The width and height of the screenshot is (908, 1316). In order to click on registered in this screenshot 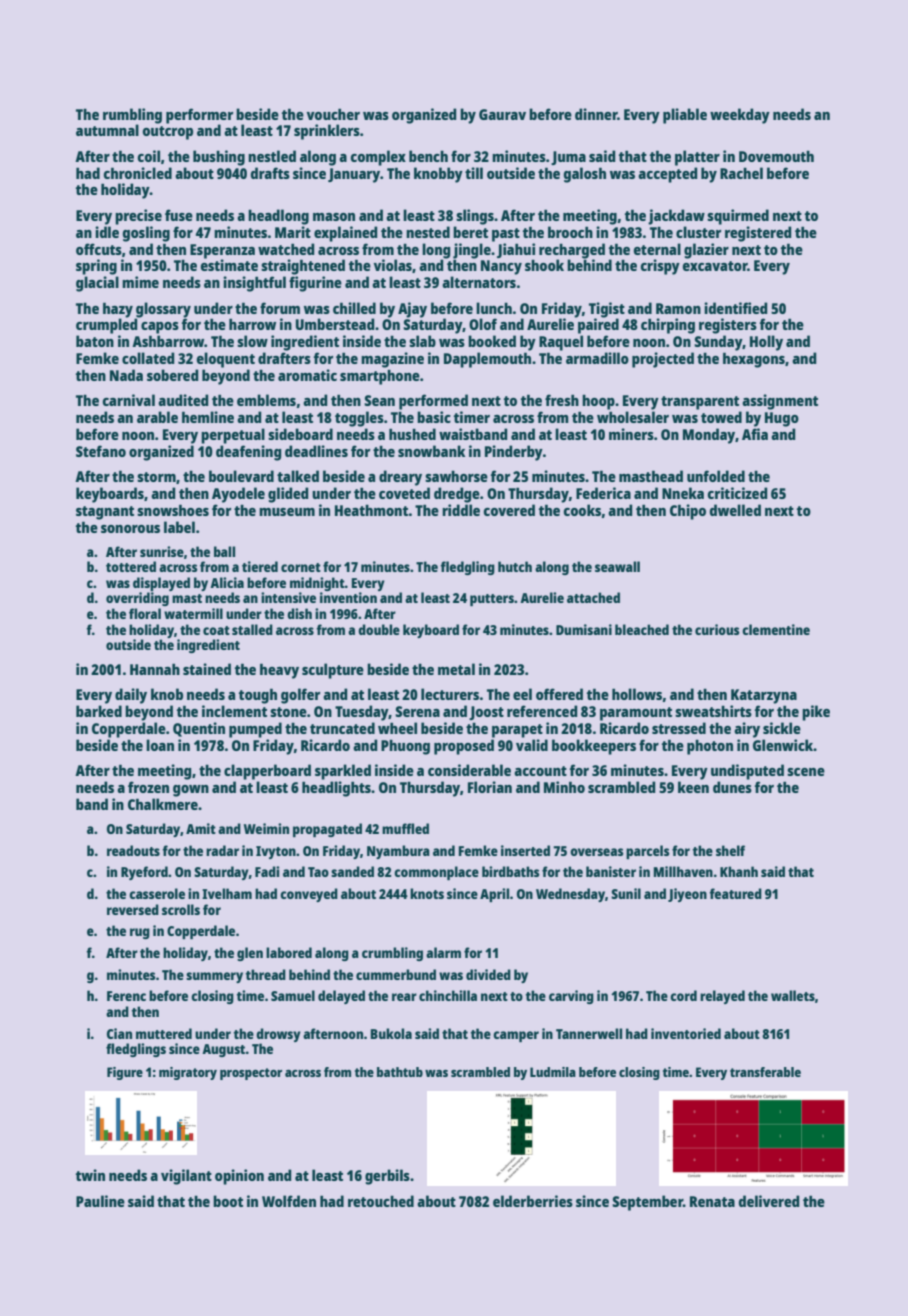, I will do `click(758, 234)`.
